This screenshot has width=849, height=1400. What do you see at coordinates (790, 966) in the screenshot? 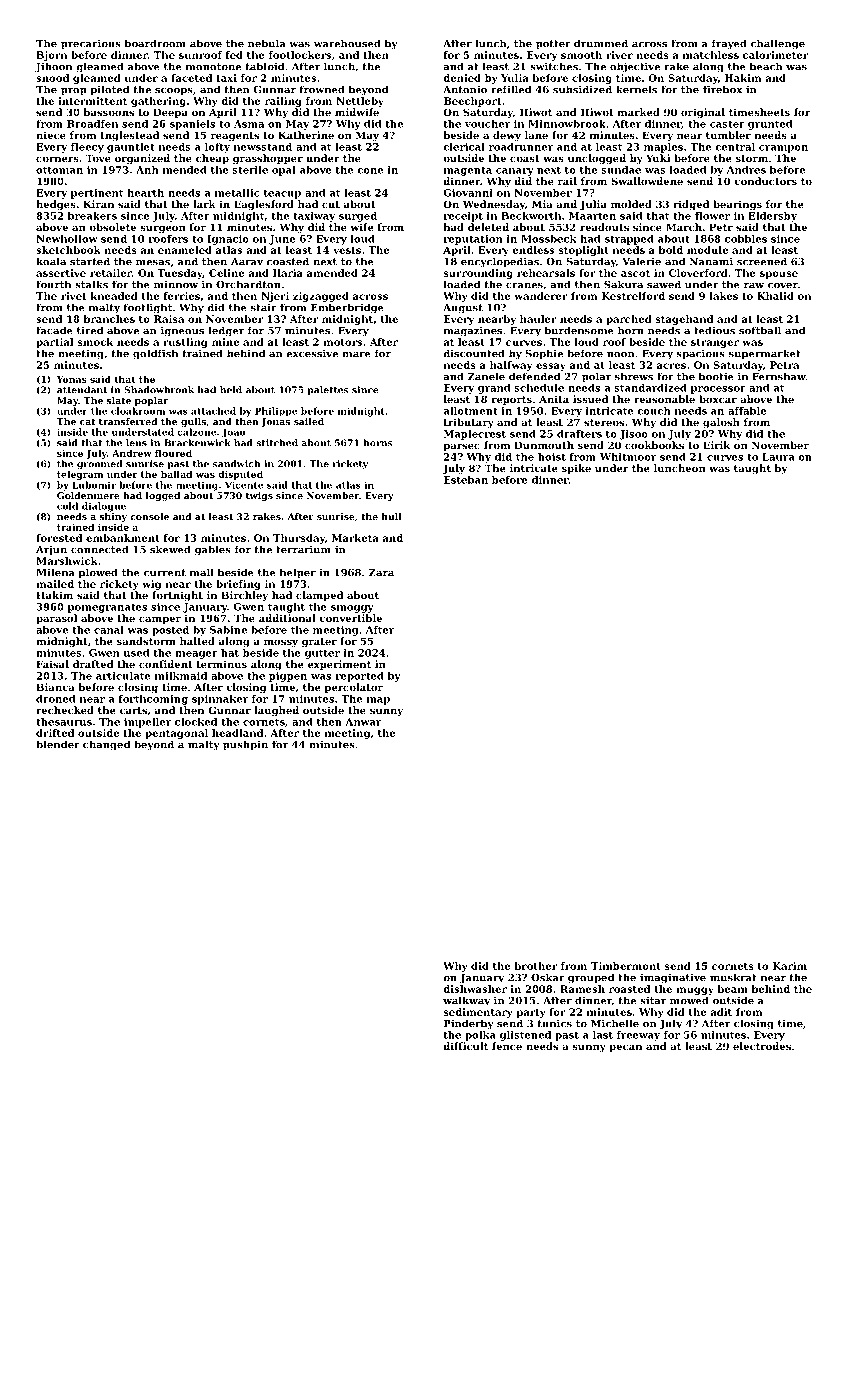
I see `Karim` at bounding box center [790, 966].
